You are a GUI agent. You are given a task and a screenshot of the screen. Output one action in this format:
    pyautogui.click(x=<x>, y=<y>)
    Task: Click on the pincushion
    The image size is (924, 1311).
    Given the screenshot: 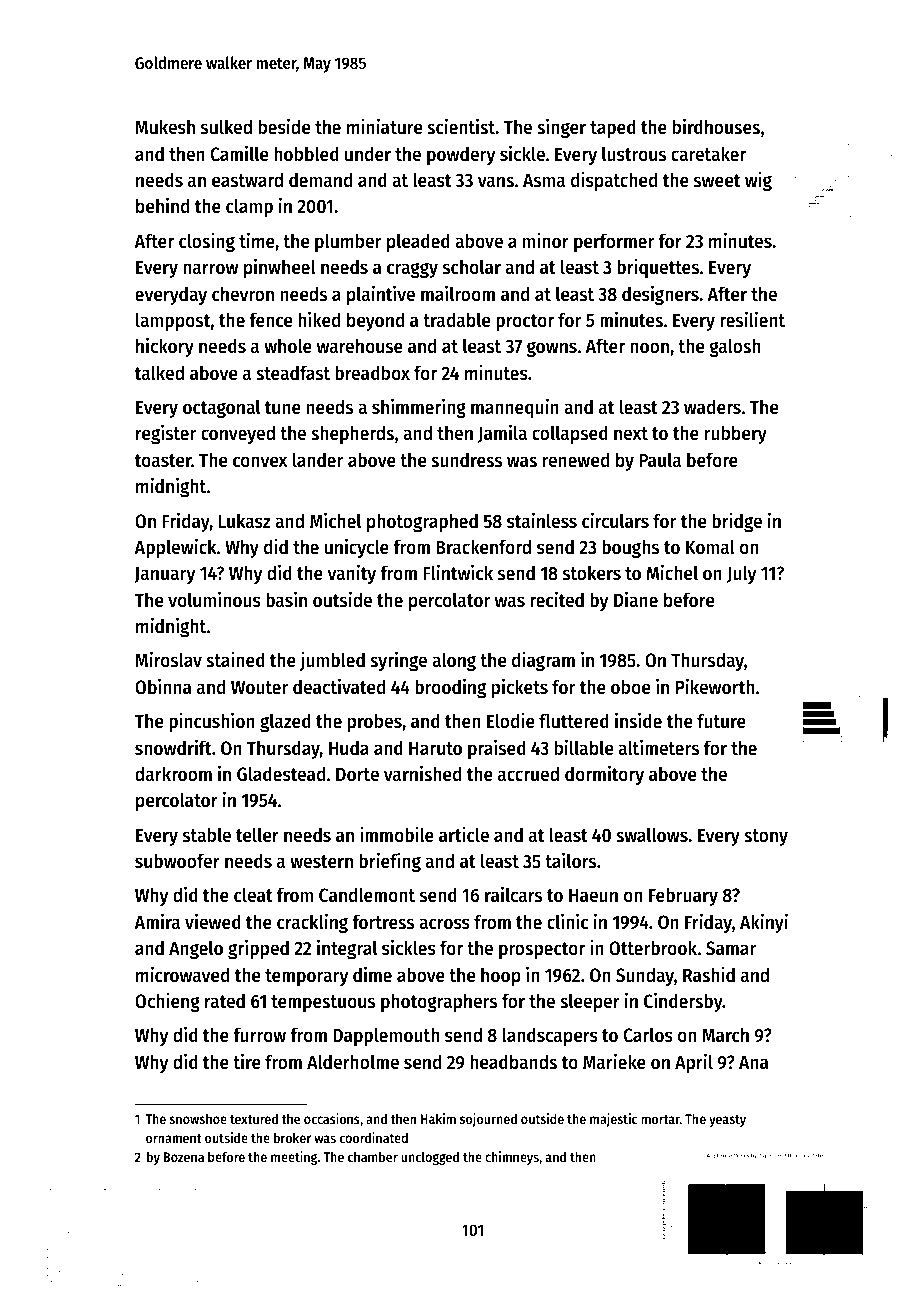 What is the action you would take?
    pyautogui.click(x=212, y=722)
